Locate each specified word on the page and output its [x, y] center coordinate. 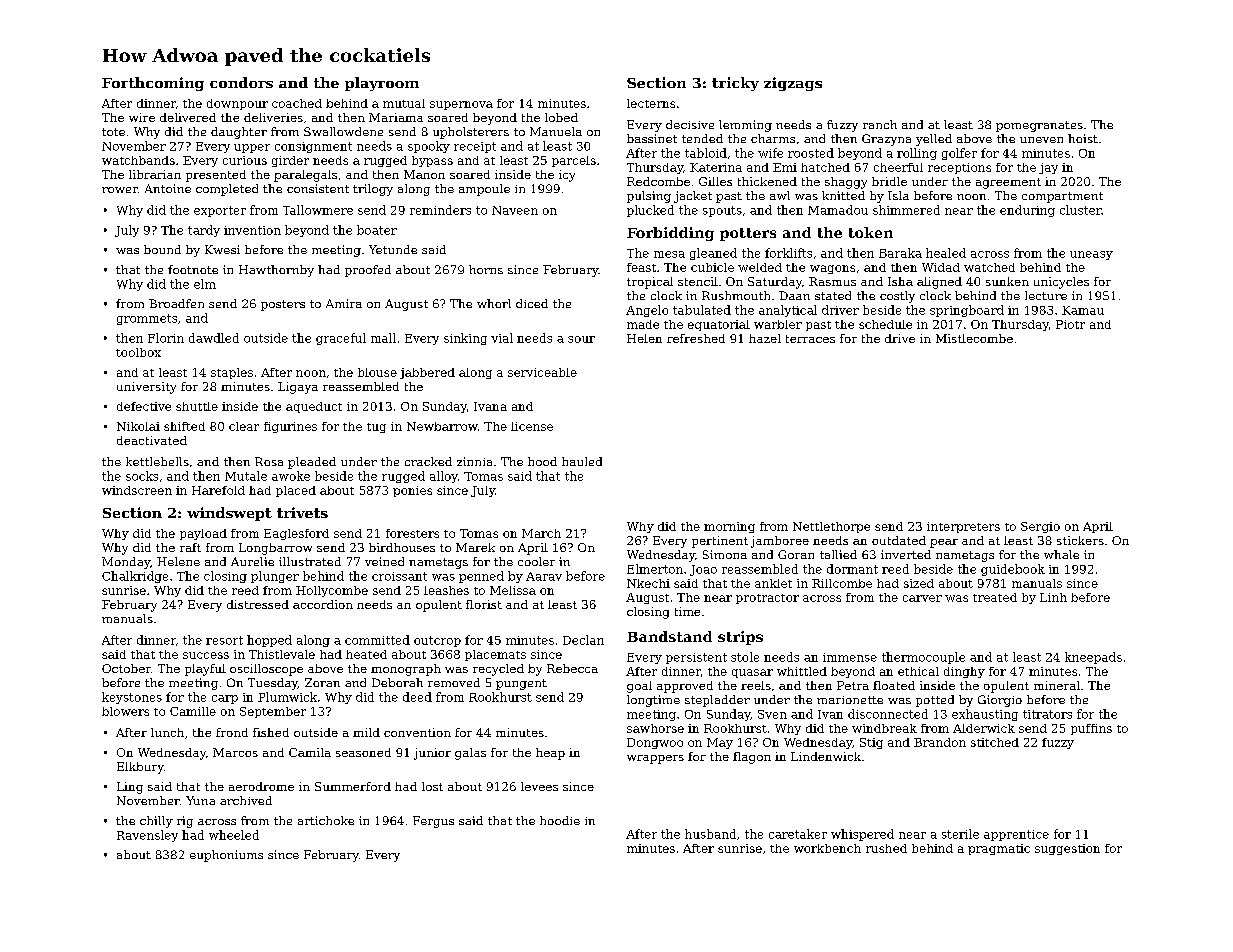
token [871, 232]
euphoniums [226, 856]
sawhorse [655, 728]
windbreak [884, 728]
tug [376, 428]
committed [377, 640]
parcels [574, 161]
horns [486, 269]
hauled [582, 461]
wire [142, 117]
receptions [959, 168]
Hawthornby [276, 271]
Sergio [1040, 527]
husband [710, 834]
